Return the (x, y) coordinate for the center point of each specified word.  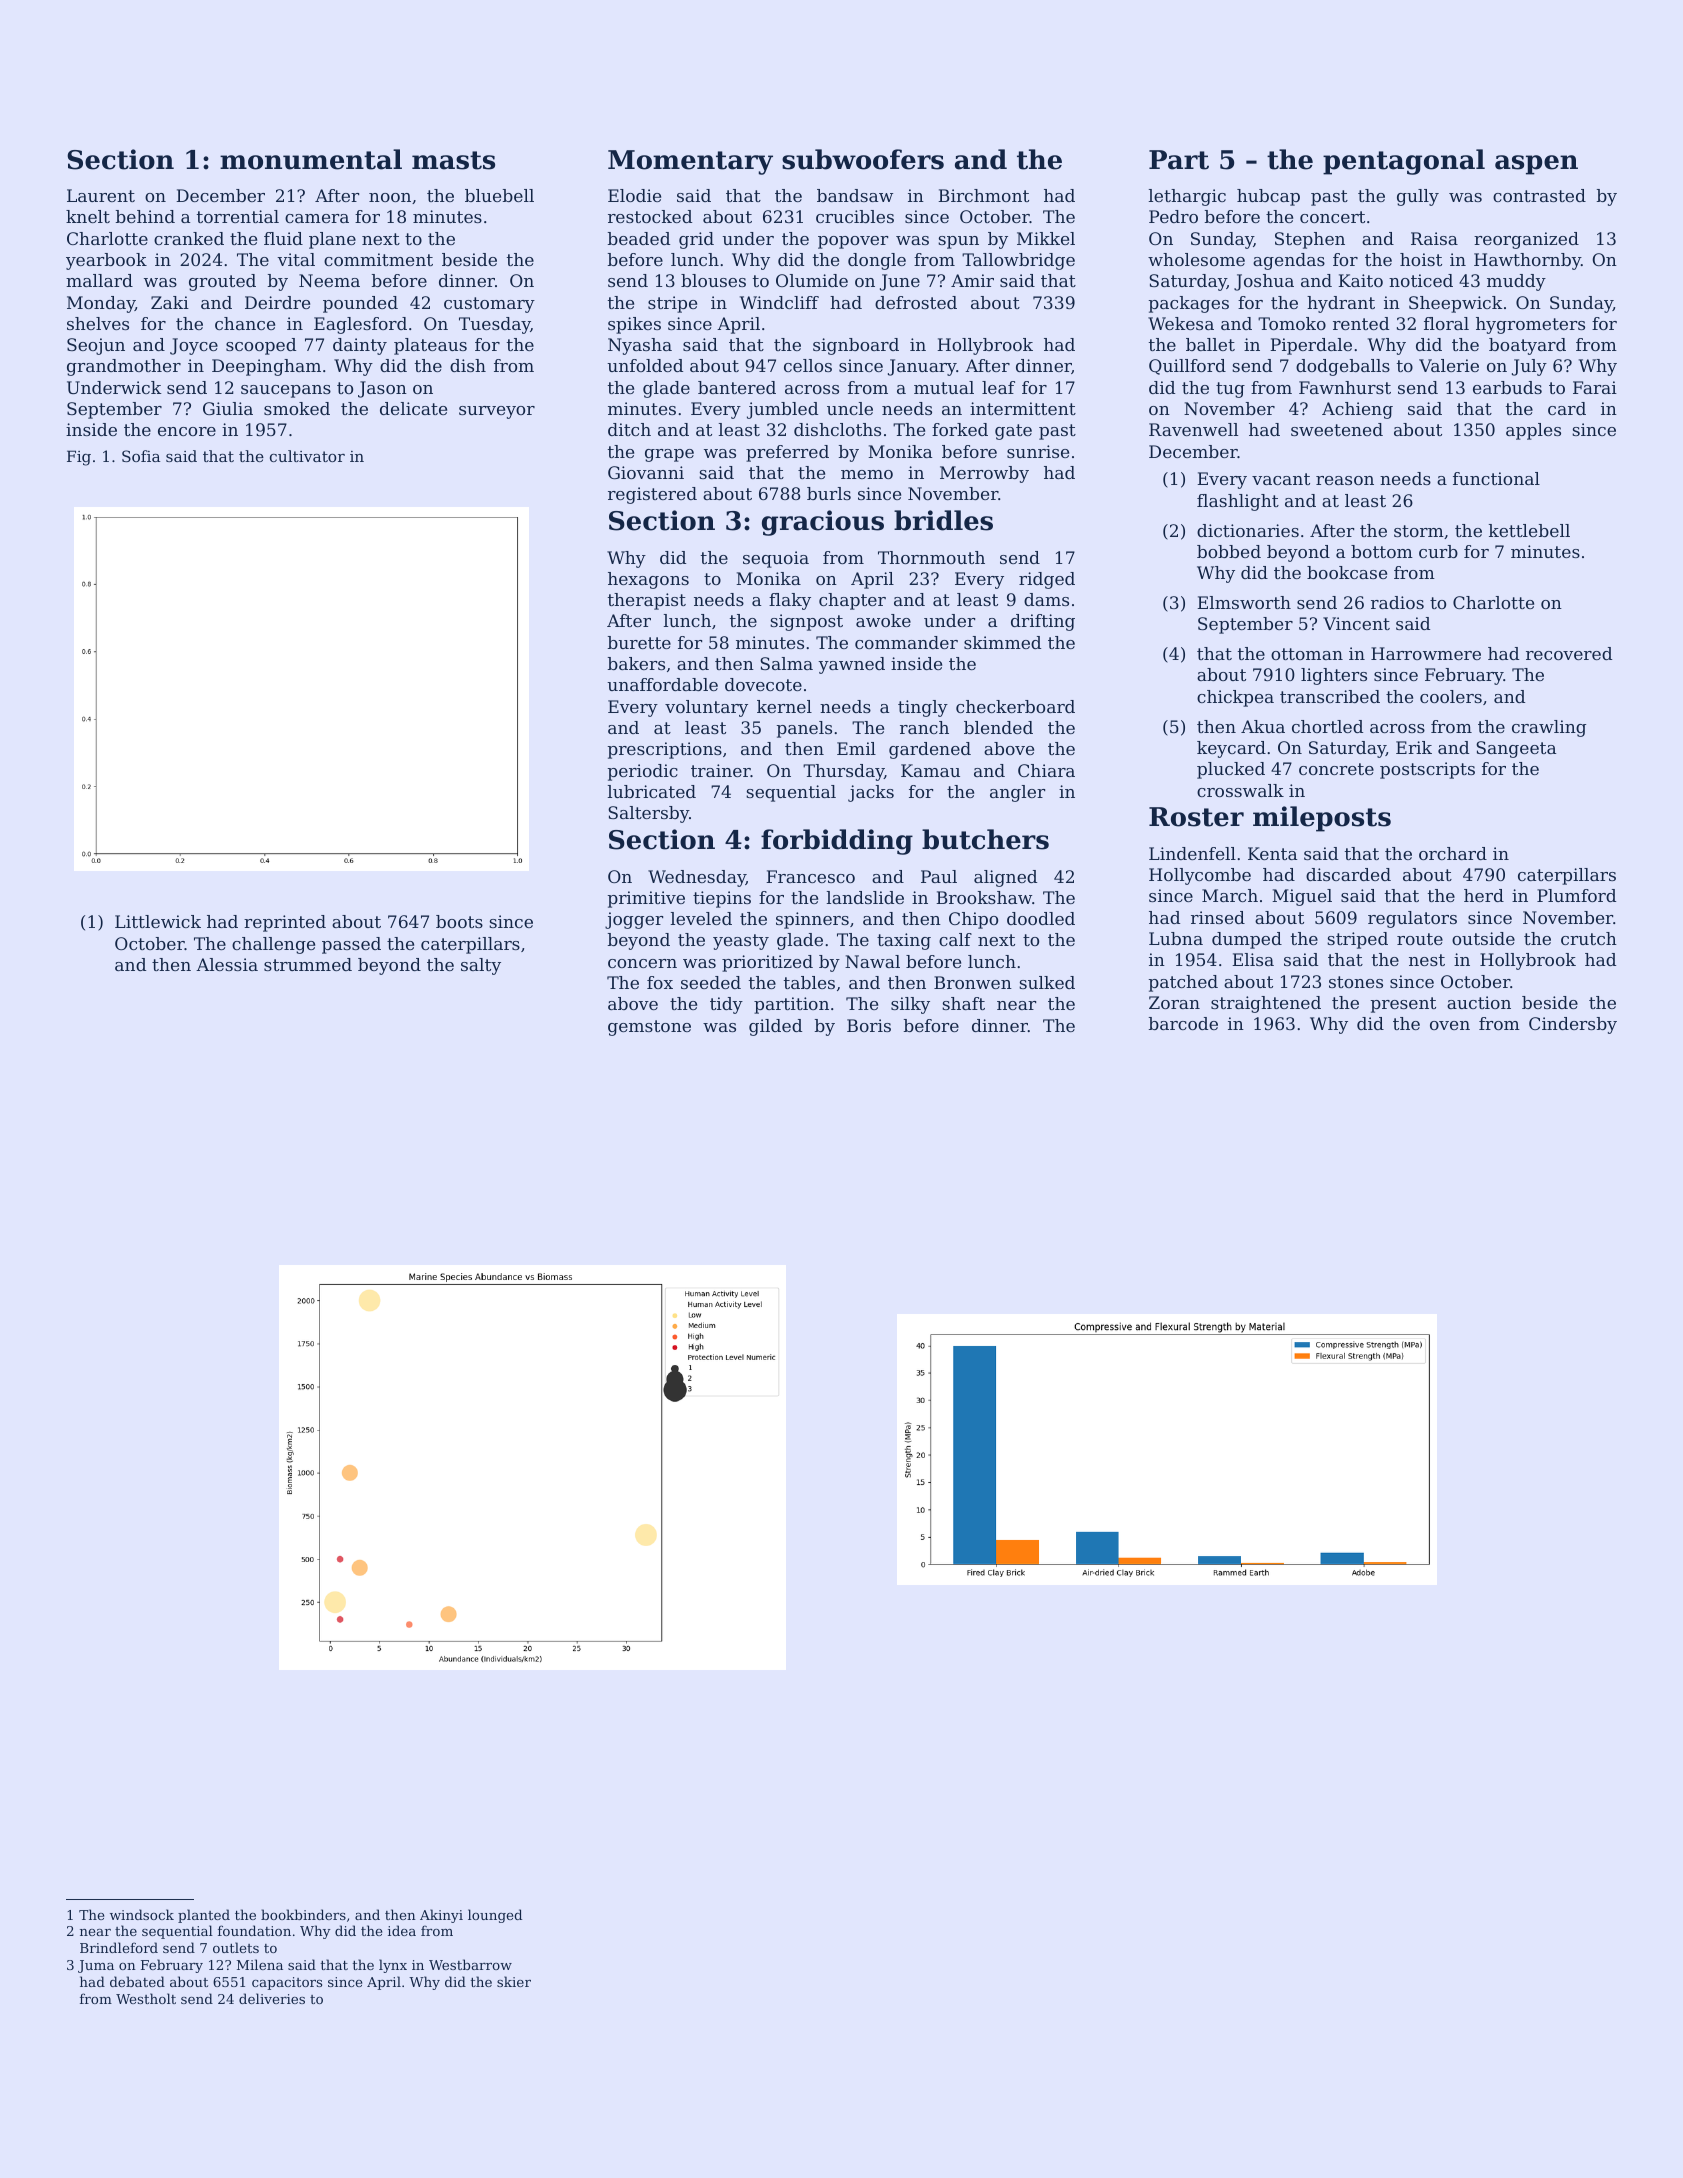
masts (453, 160)
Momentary (690, 162)
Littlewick (158, 921)
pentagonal (1404, 162)
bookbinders (303, 1914)
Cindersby (1573, 1025)
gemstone (649, 1028)
